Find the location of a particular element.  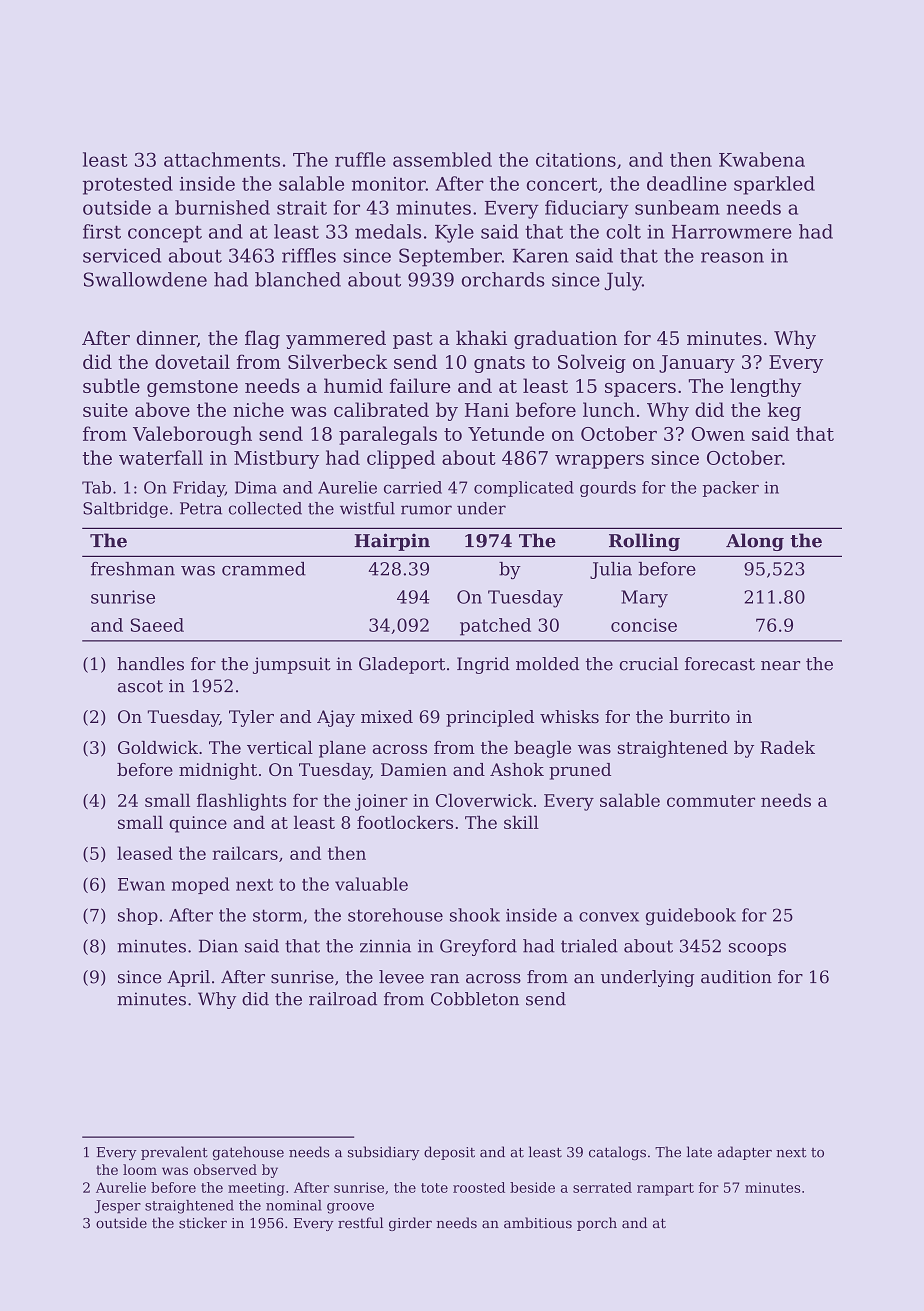

footlockers is located at coordinates (405, 822).
